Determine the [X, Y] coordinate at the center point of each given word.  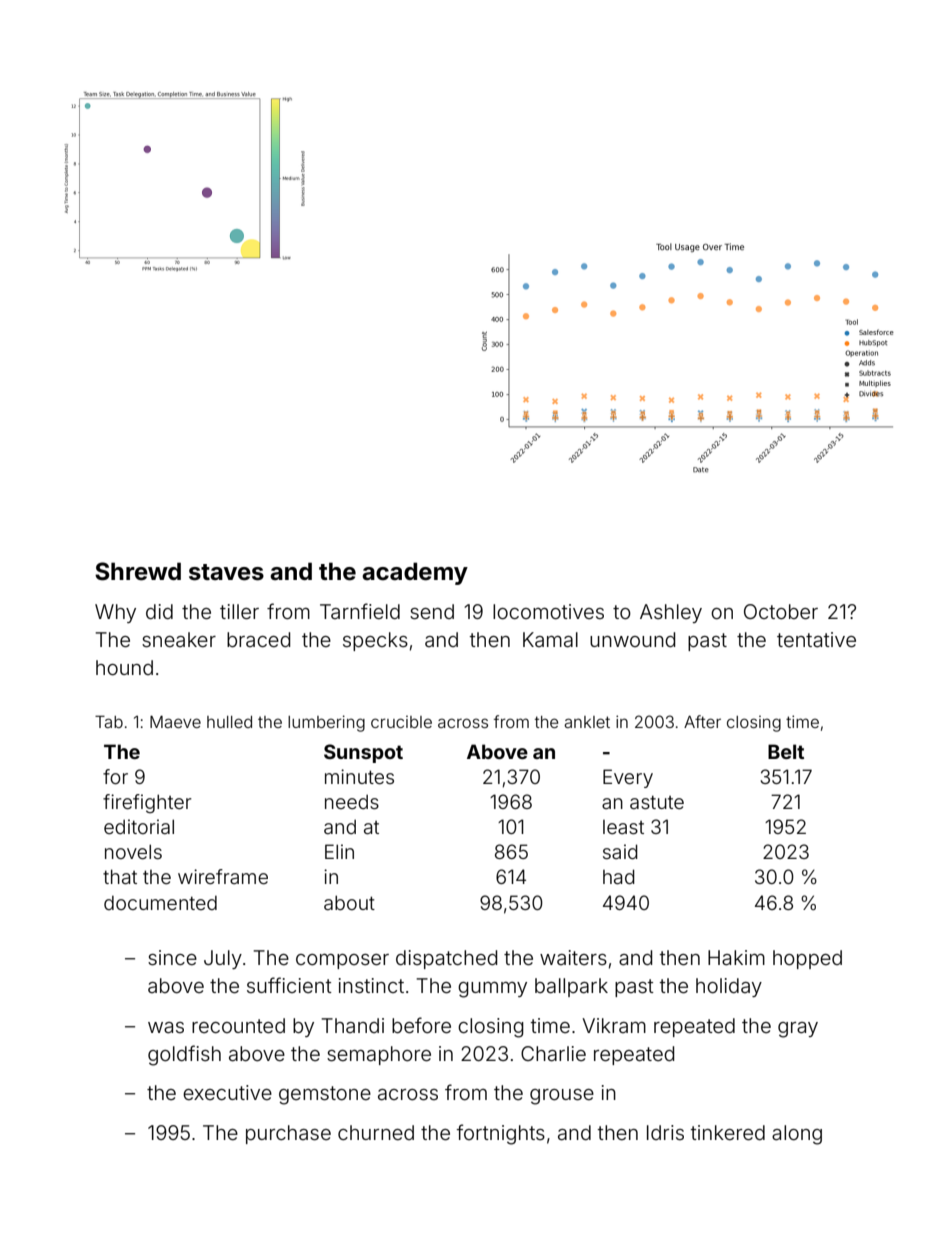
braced [258, 639]
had [619, 876]
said [620, 851]
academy [415, 573]
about [349, 902]
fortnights [500, 1134]
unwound [632, 639]
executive [227, 1092]
